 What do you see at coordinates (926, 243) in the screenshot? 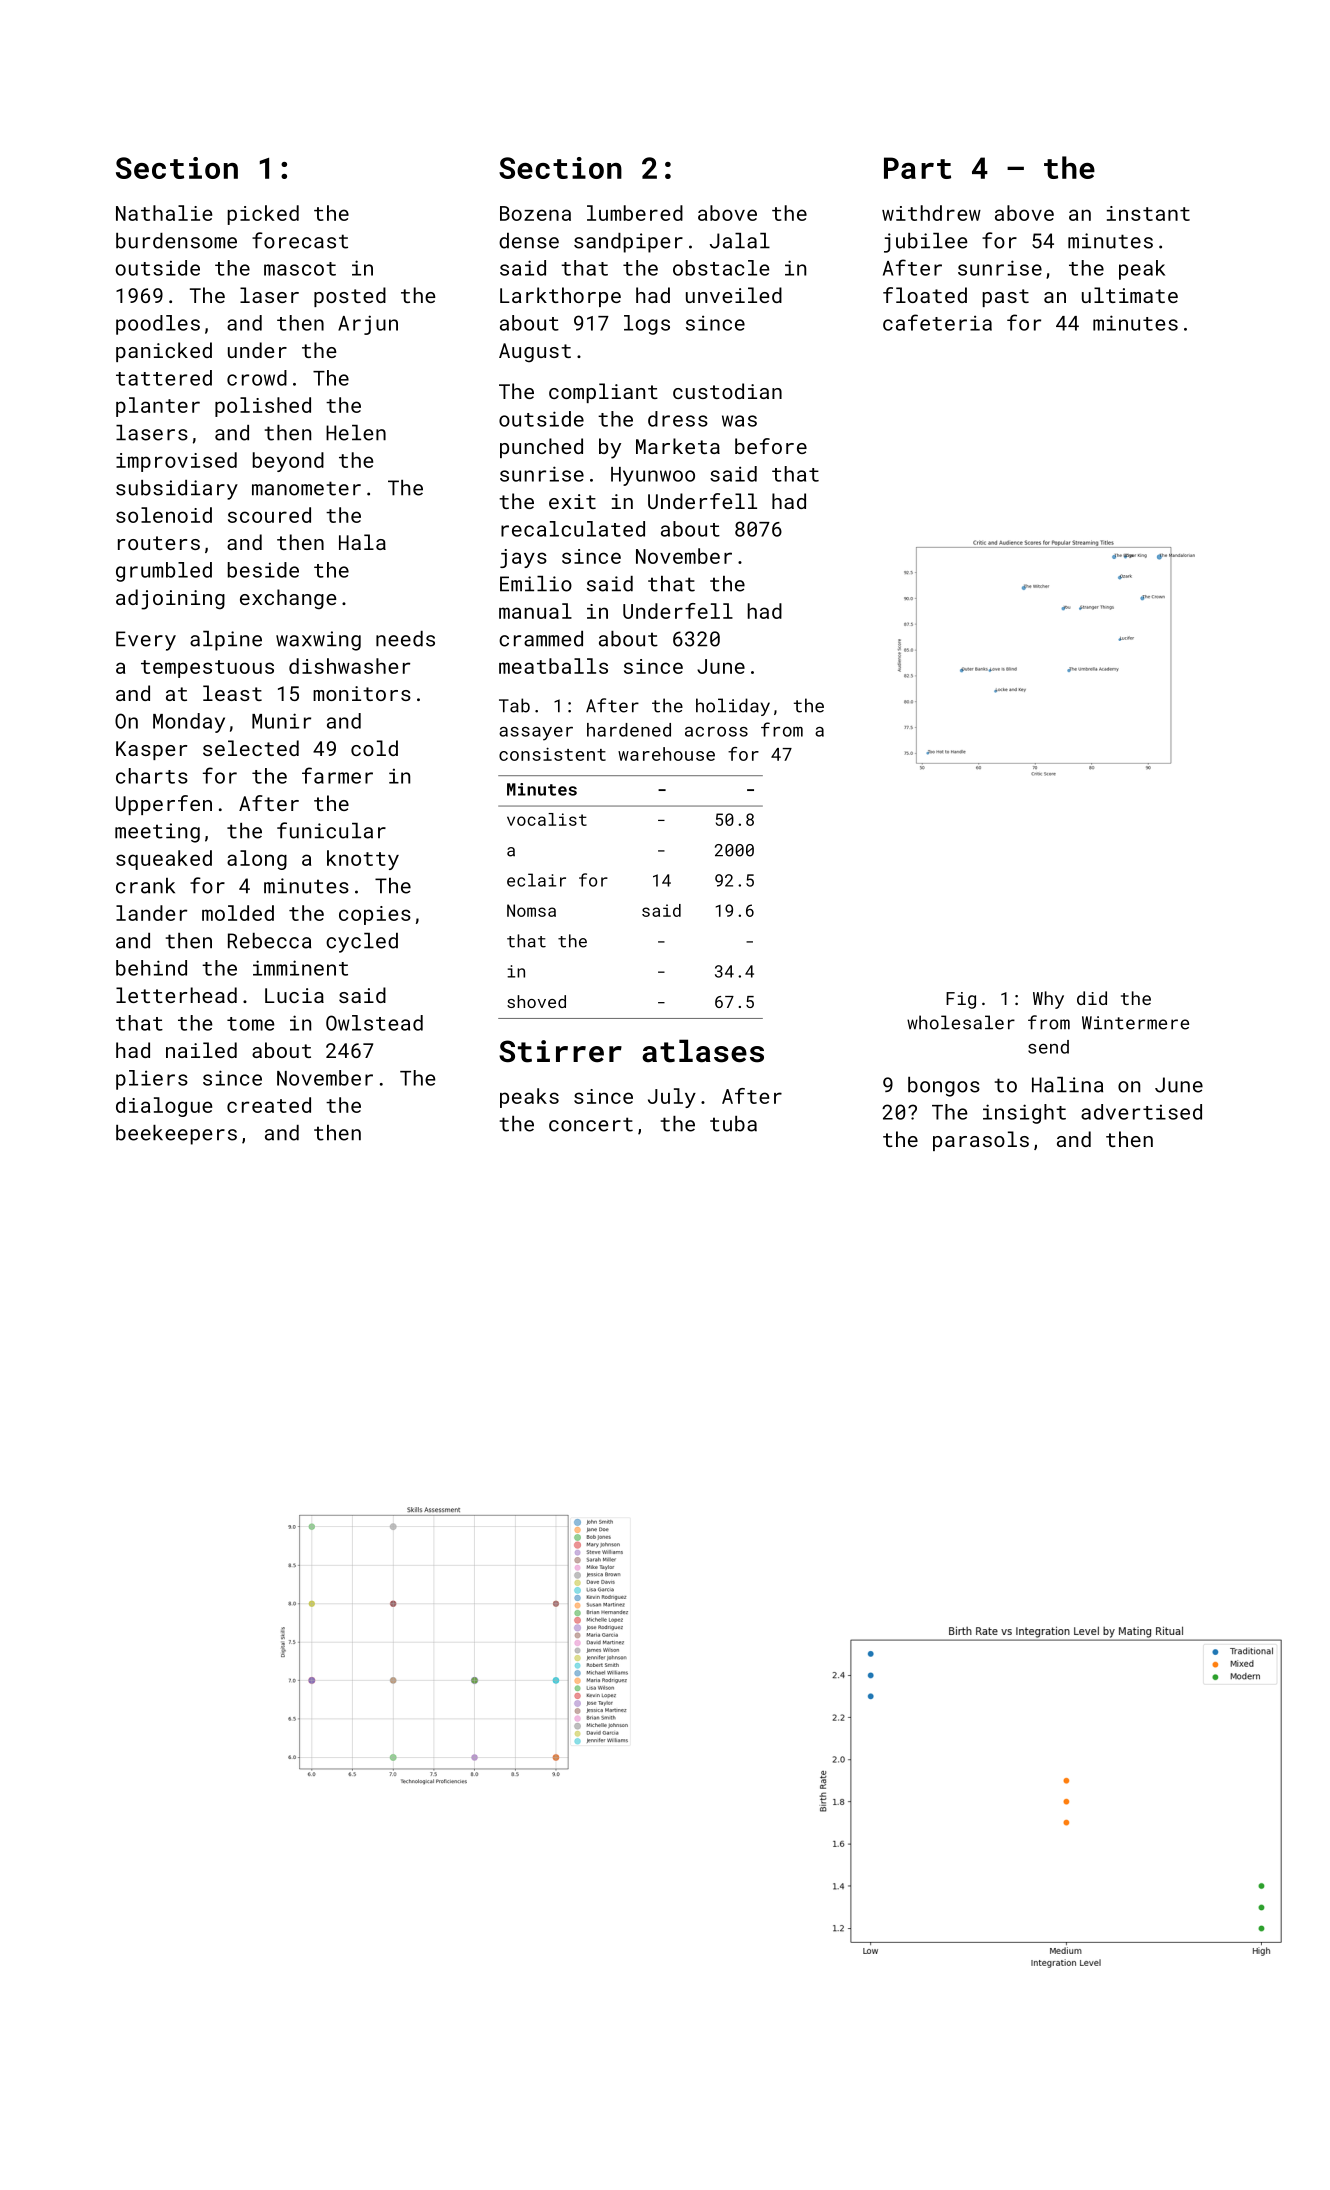
I see `jubilee` at bounding box center [926, 243].
